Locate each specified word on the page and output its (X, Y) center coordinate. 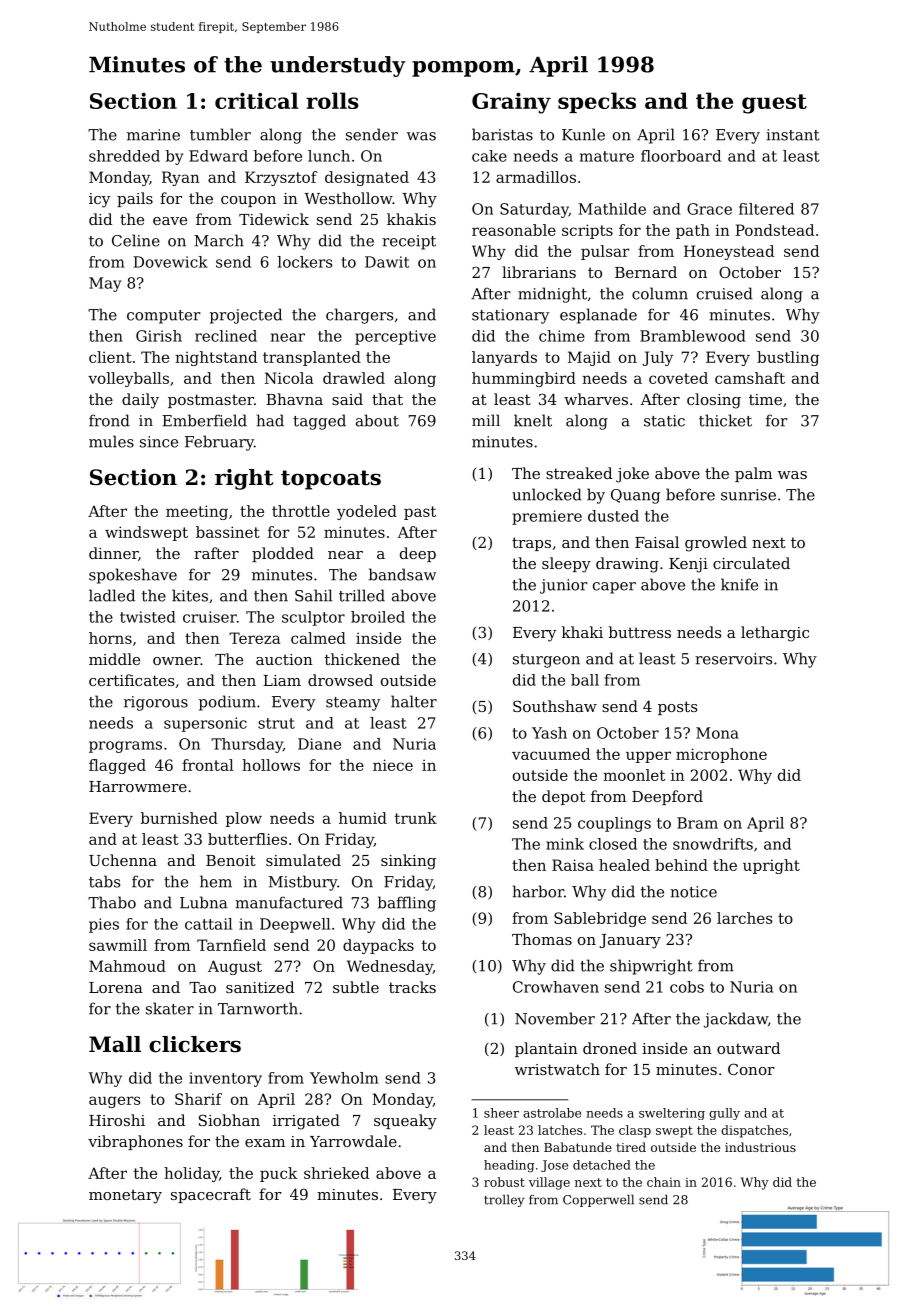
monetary (125, 1196)
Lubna (203, 902)
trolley (504, 1201)
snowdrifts (713, 844)
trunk (416, 818)
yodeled (367, 512)
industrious (760, 1147)
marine (153, 135)
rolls (332, 100)
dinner (113, 553)
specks (597, 102)
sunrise (748, 495)
